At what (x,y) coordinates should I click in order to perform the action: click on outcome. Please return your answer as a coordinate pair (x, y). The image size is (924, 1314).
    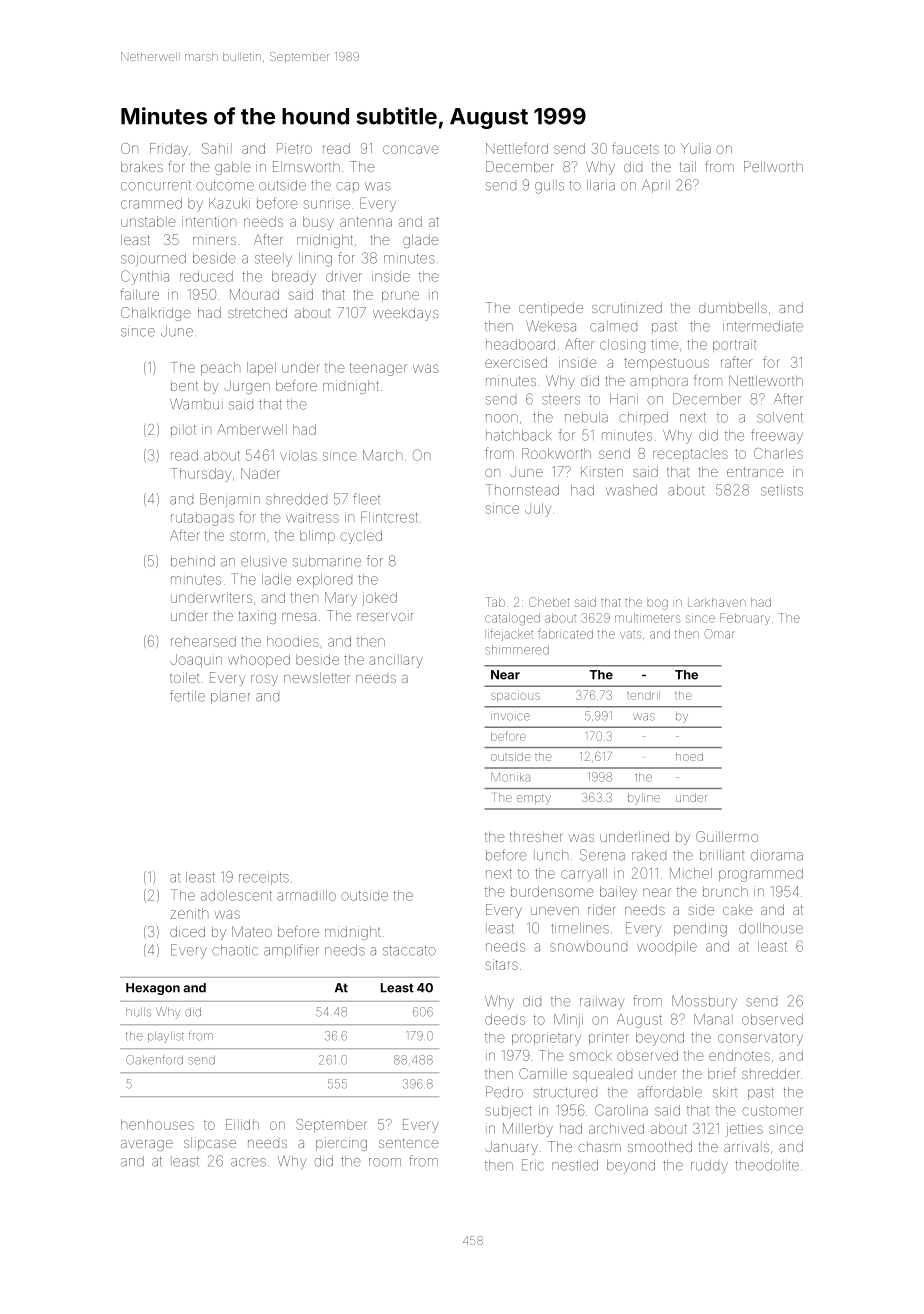
    Looking at the image, I should click on (225, 185).
